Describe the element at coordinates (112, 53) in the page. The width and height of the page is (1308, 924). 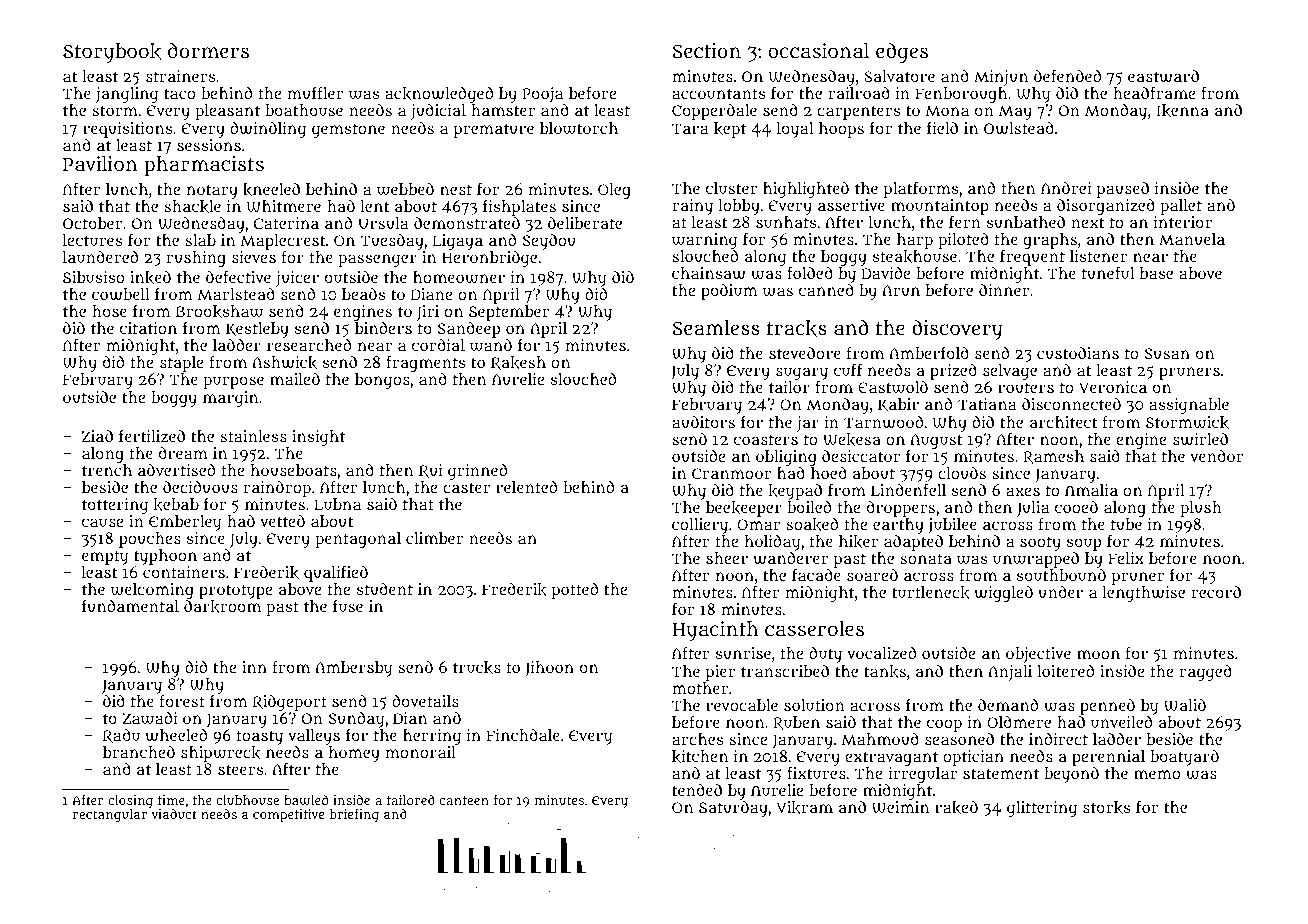
I see `Storybook` at that location.
